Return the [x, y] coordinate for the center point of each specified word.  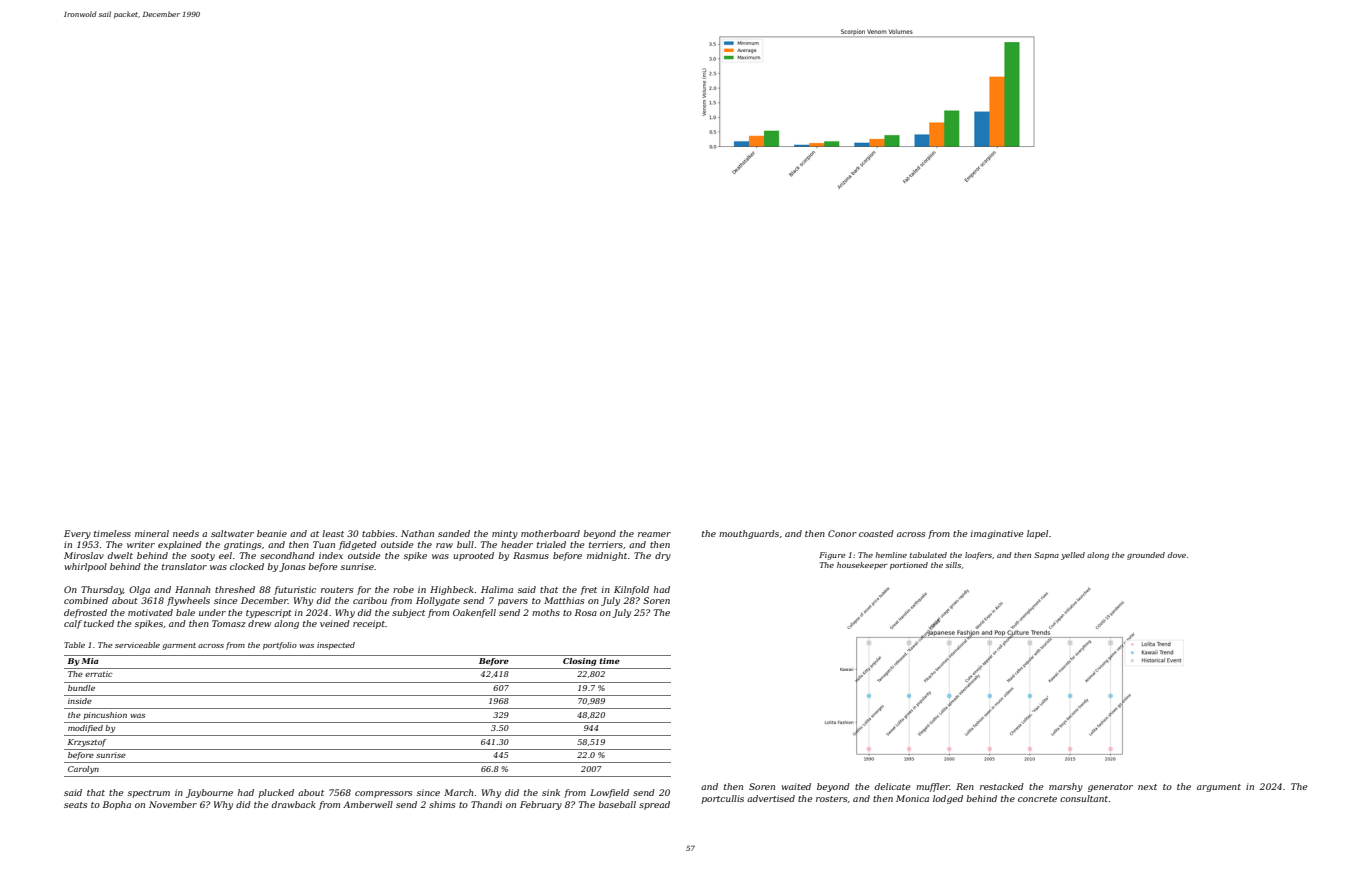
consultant [1084, 798]
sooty [203, 557]
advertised [771, 798]
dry [663, 556]
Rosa [586, 612]
